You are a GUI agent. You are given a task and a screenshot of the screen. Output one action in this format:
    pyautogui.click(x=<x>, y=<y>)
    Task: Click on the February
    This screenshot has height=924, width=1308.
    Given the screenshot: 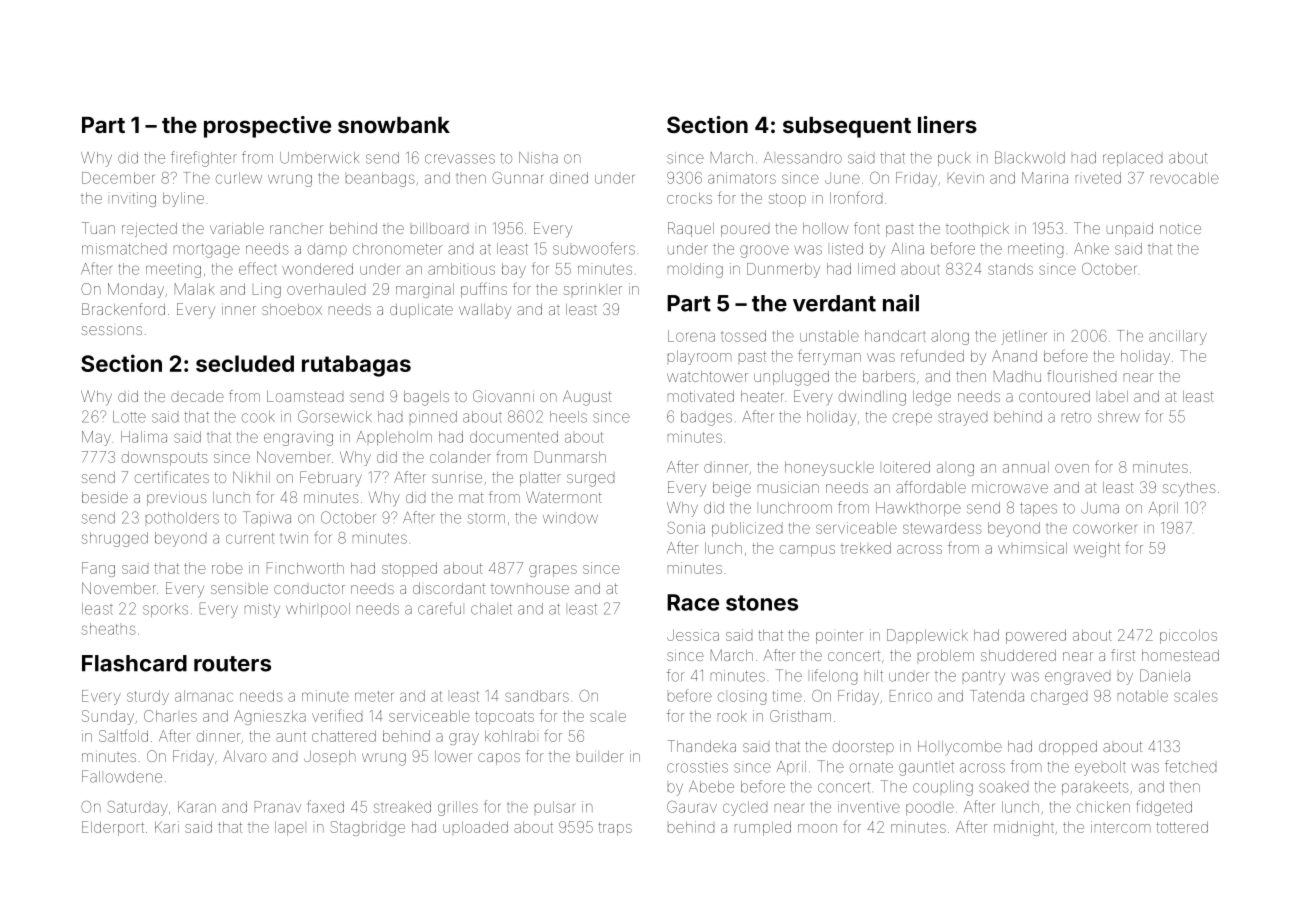 What is the action you would take?
    pyautogui.click(x=331, y=478)
